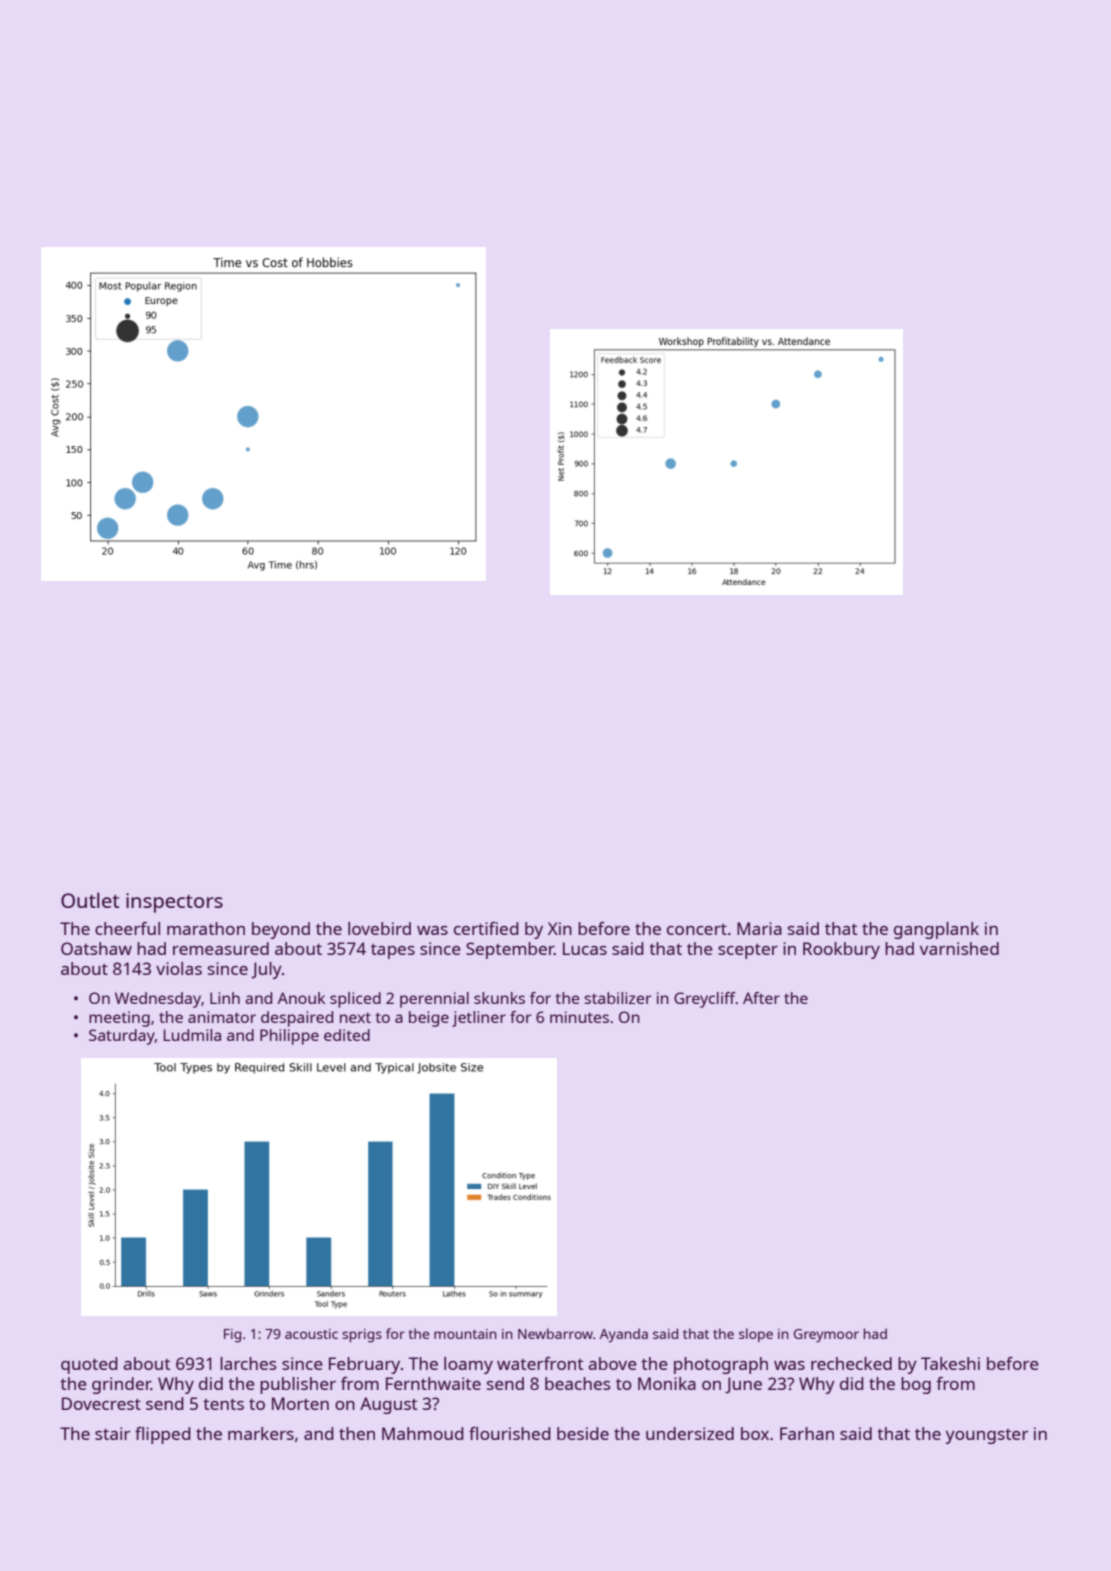 This image has height=1571, width=1111. What do you see at coordinates (127, 928) in the image?
I see `cheerful` at bounding box center [127, 928].
